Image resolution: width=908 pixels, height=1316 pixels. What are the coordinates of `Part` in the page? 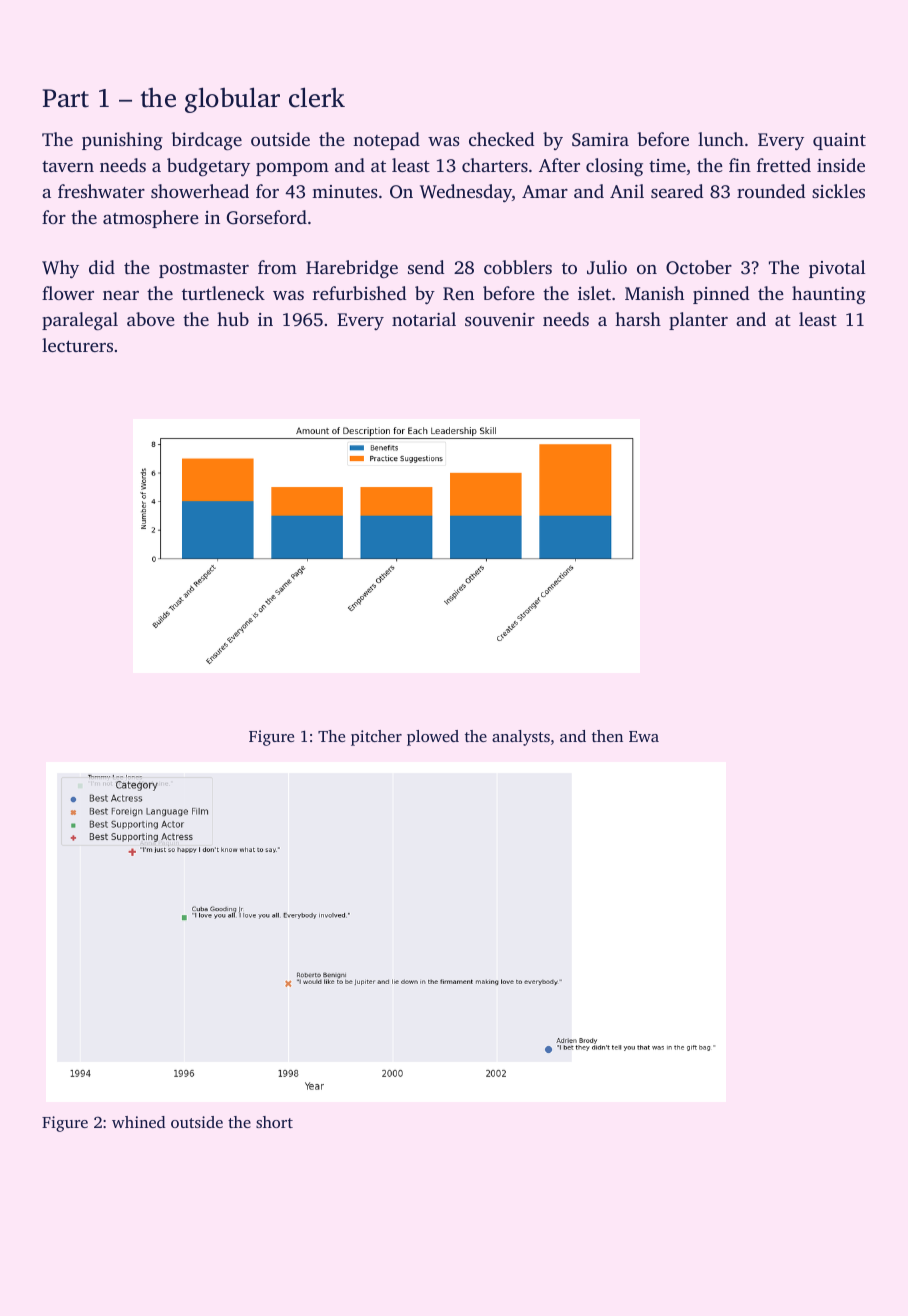 It's located at (66, 98).
